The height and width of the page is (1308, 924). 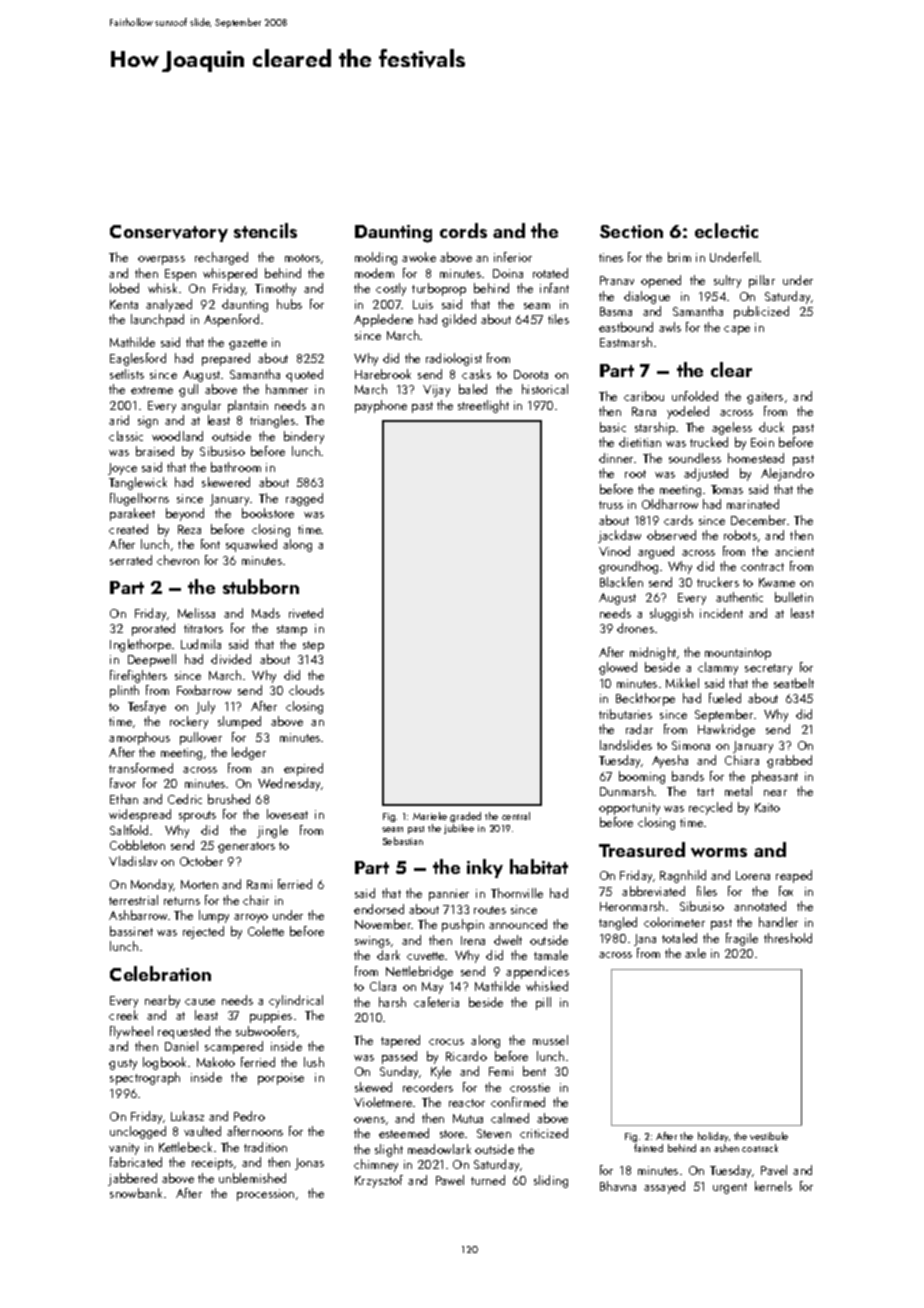 What do you see at coordinates (551, 1181) in the page?
I see `sliding` at bounding box center [551, 1181].
